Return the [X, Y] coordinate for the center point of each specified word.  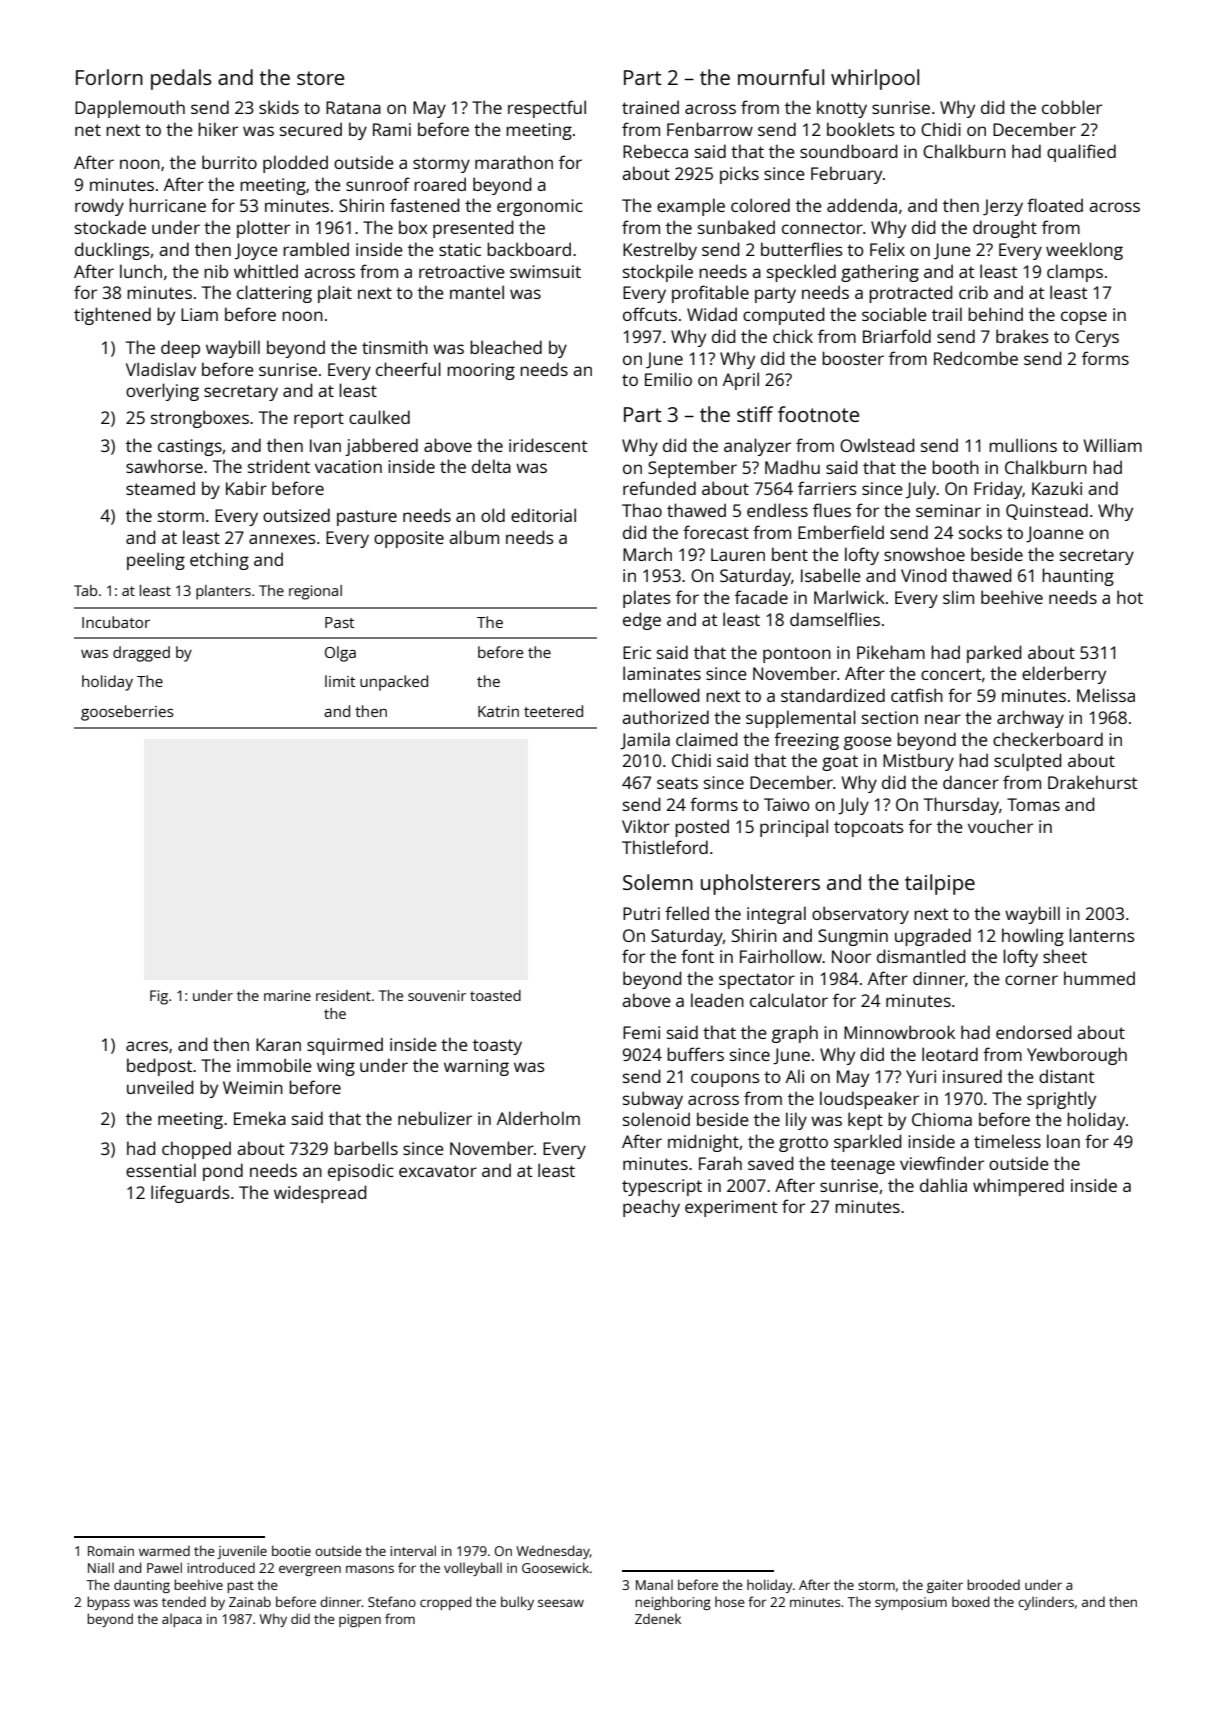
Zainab [250, 1601]
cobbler [1072, 107]
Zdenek [658, 1618]
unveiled [160, 1087]
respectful [547, 109]
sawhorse [164, 466]
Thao [642, 510]
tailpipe [940, 884]
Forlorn [109, 77]
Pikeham [891, 652]
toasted [495, 995]
